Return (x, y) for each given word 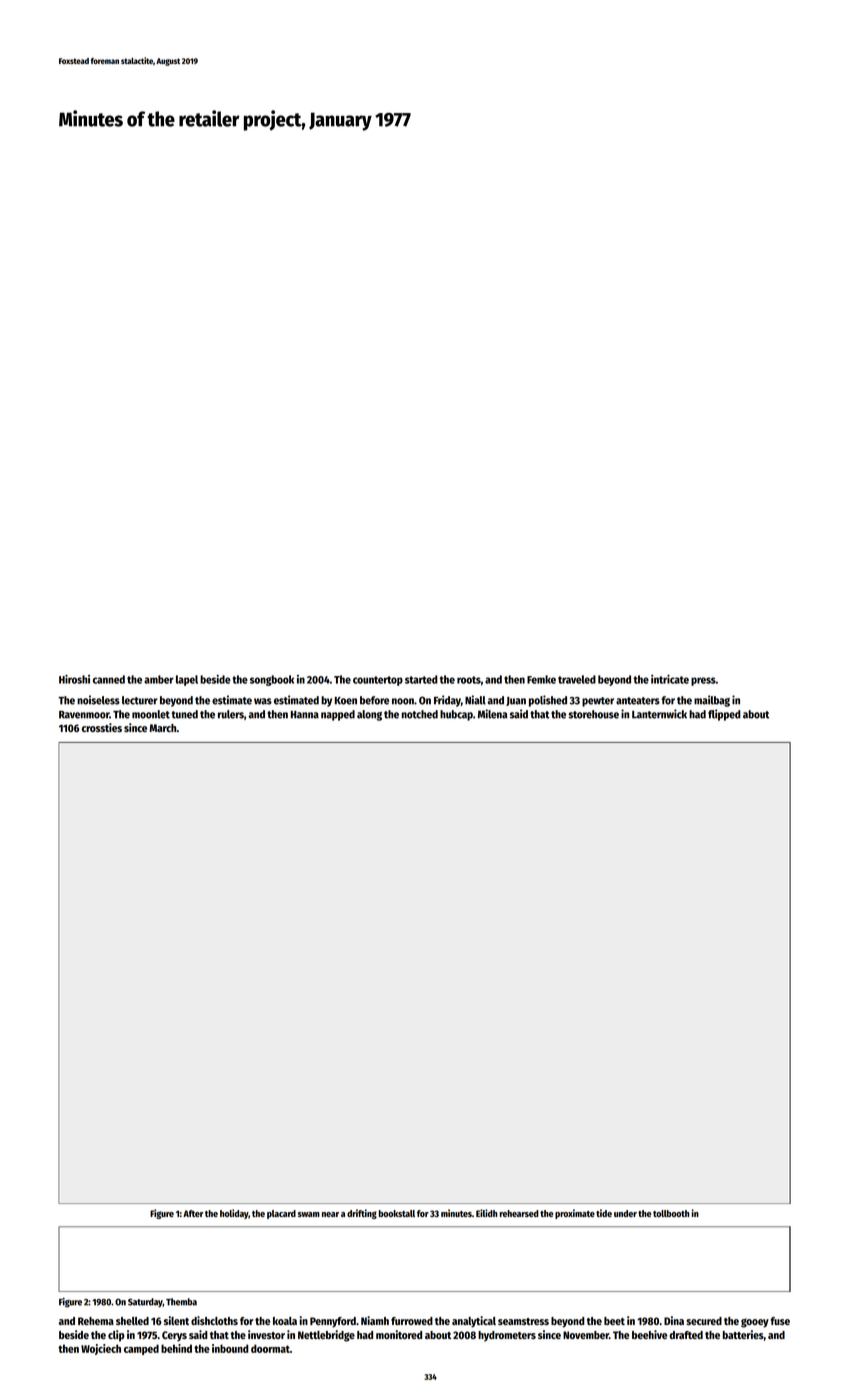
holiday (234, 1214)
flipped (724, 715)
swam (309, 1214)
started (421, 679)
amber (159, 679)
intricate (670, 679)
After (193, 1213)
